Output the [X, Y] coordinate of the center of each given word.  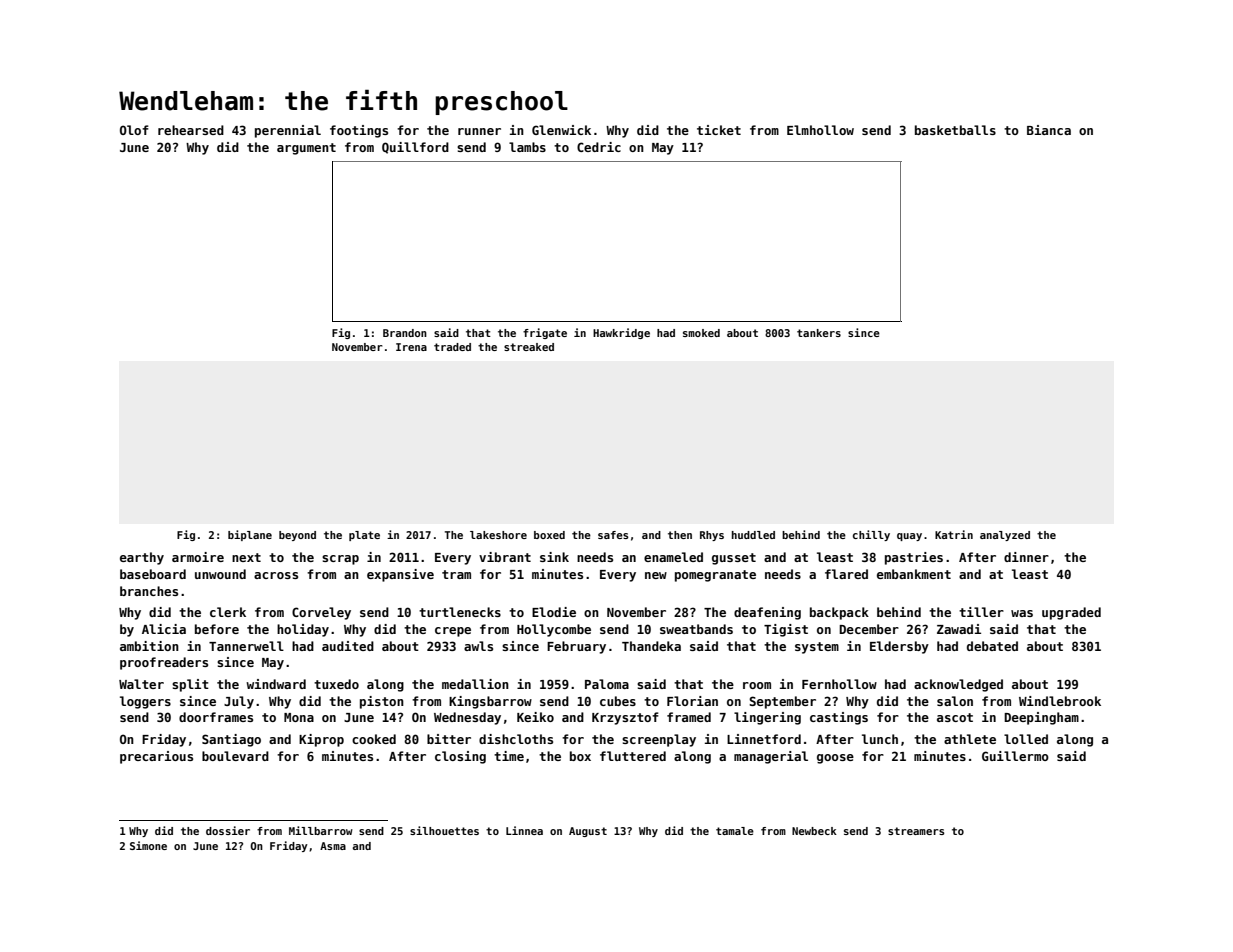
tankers [819, 333]
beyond [297, 536]
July [239, 702]
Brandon [405, 333]
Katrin [954, 534]
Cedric [599, 147]
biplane [250, 535]
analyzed [1005, 536]
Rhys [712, 536]
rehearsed [191, 130]
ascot [955, 717]
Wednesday [467, 718]
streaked [529, 347]
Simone [148, 845]
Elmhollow [820, 130]
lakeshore [498, 535]
